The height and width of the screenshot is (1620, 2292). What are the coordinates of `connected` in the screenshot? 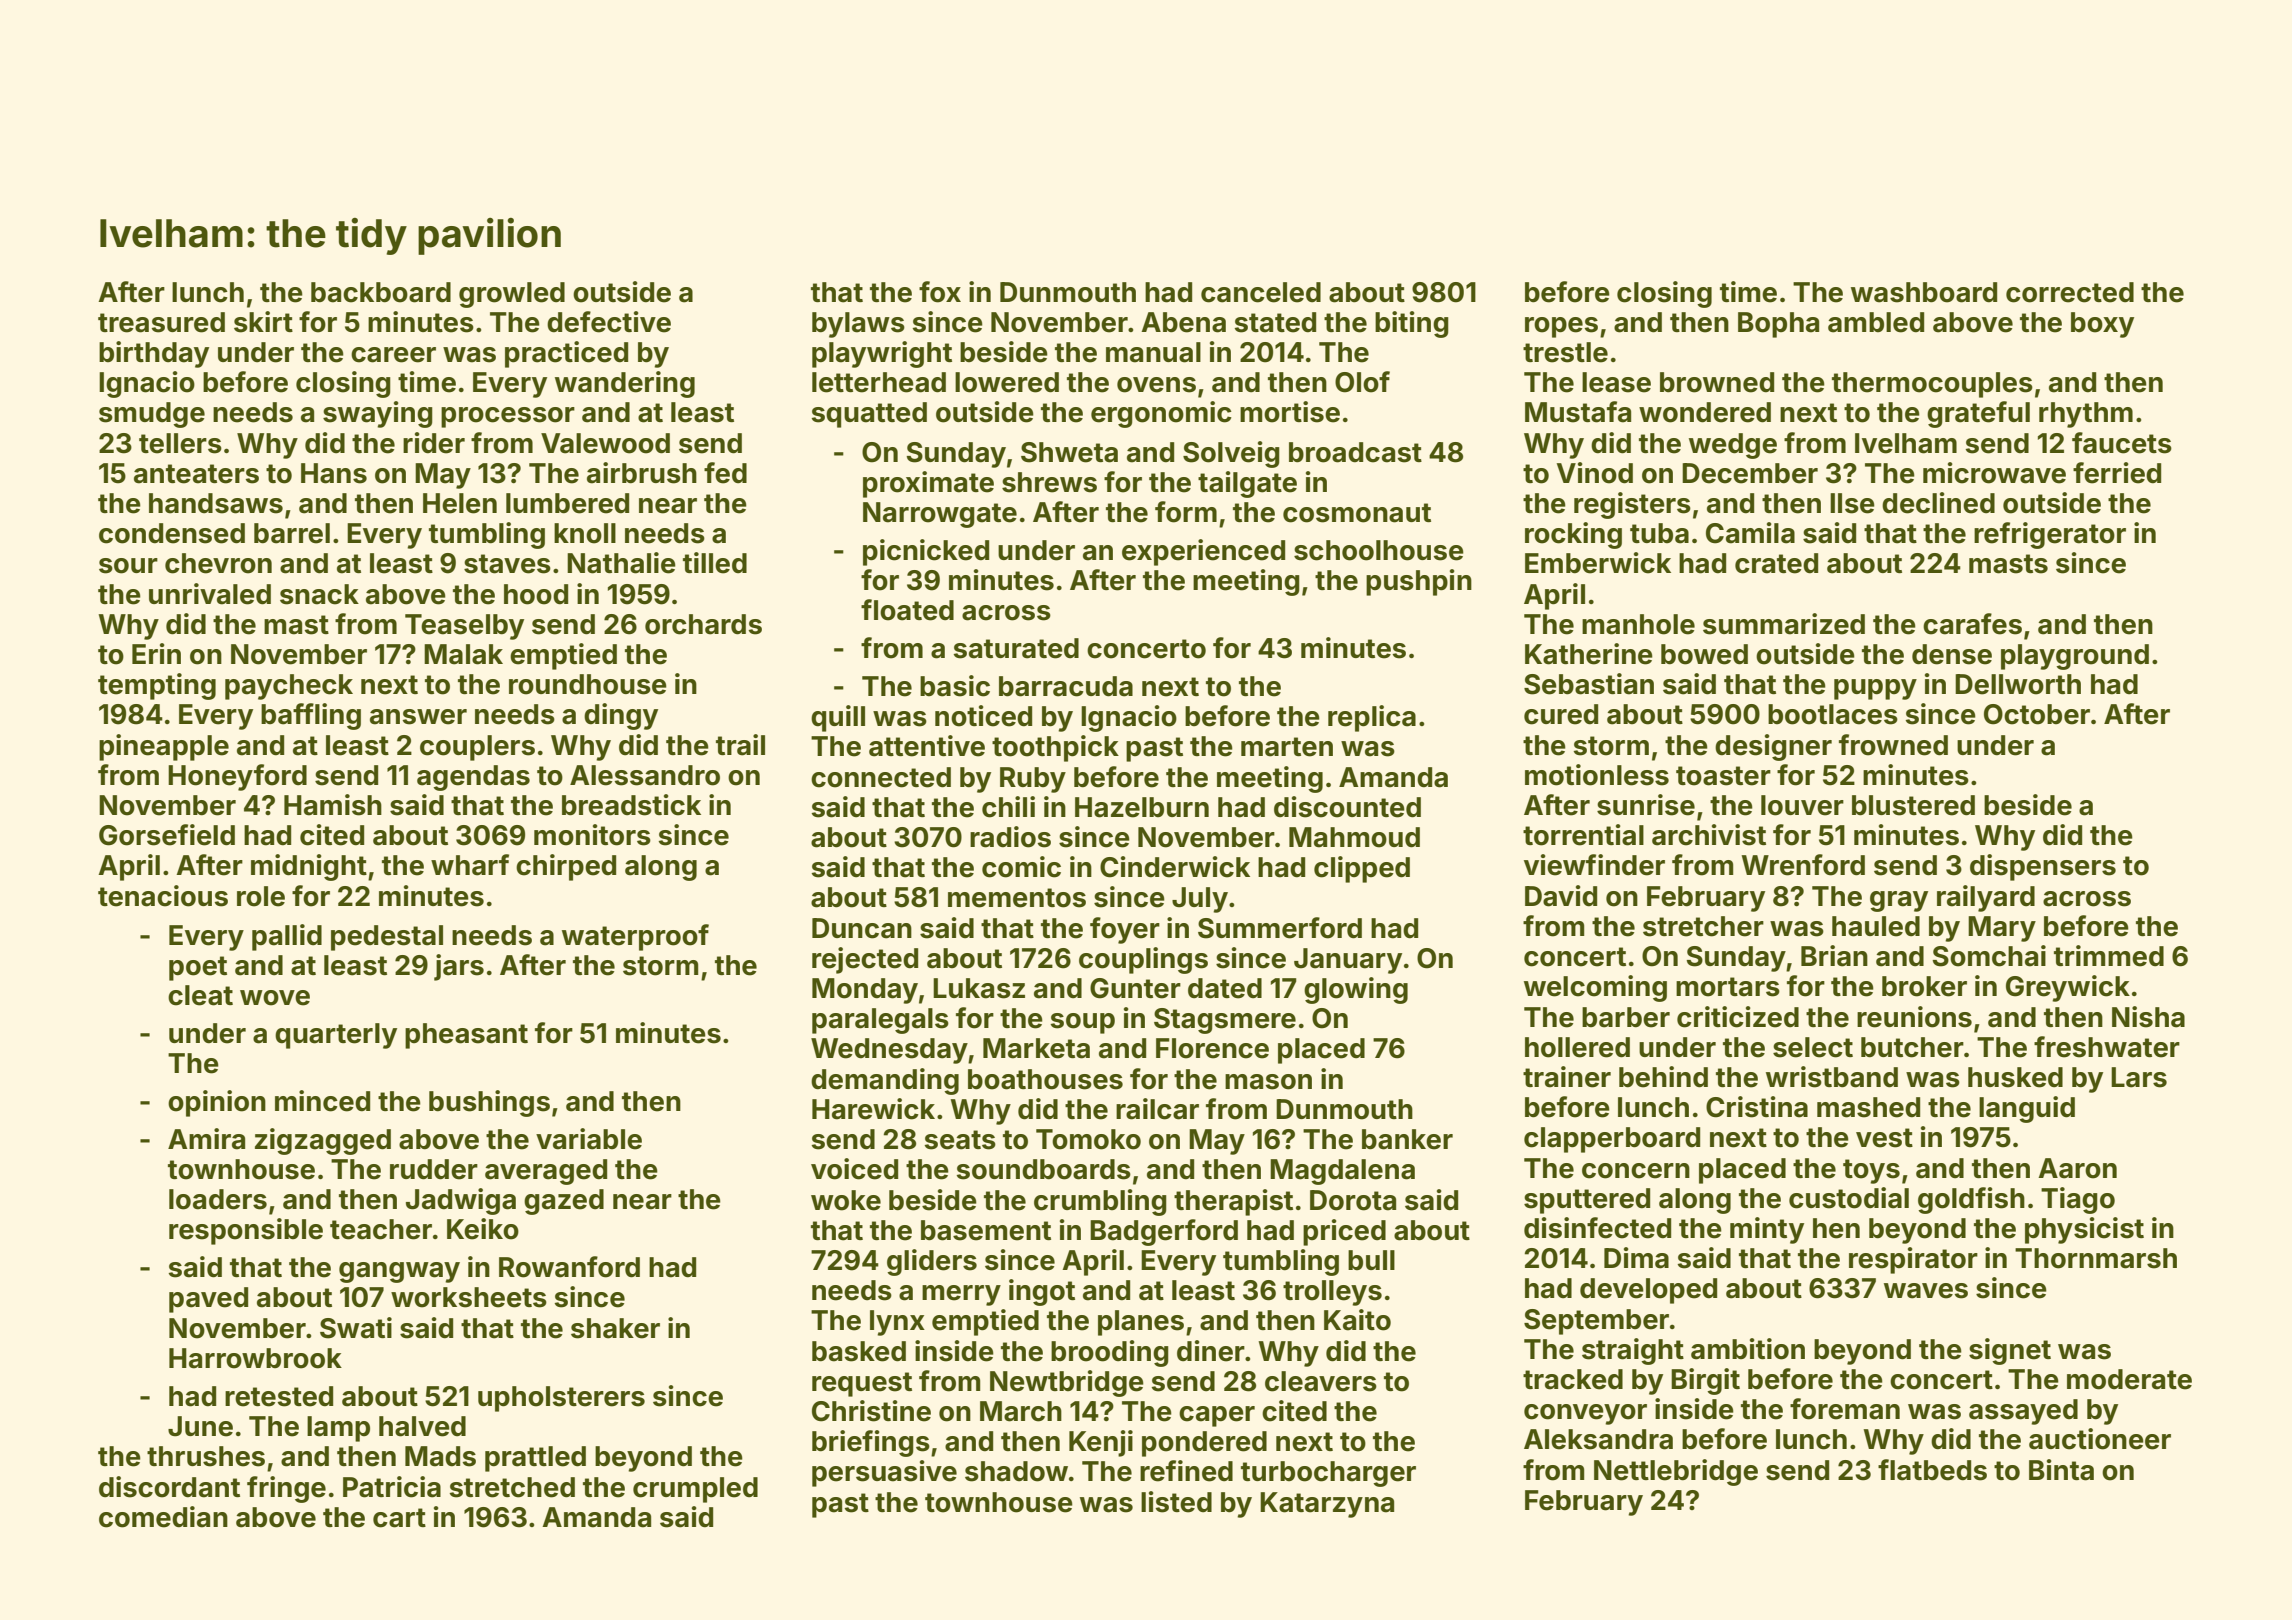 It's located at (881, 777).
